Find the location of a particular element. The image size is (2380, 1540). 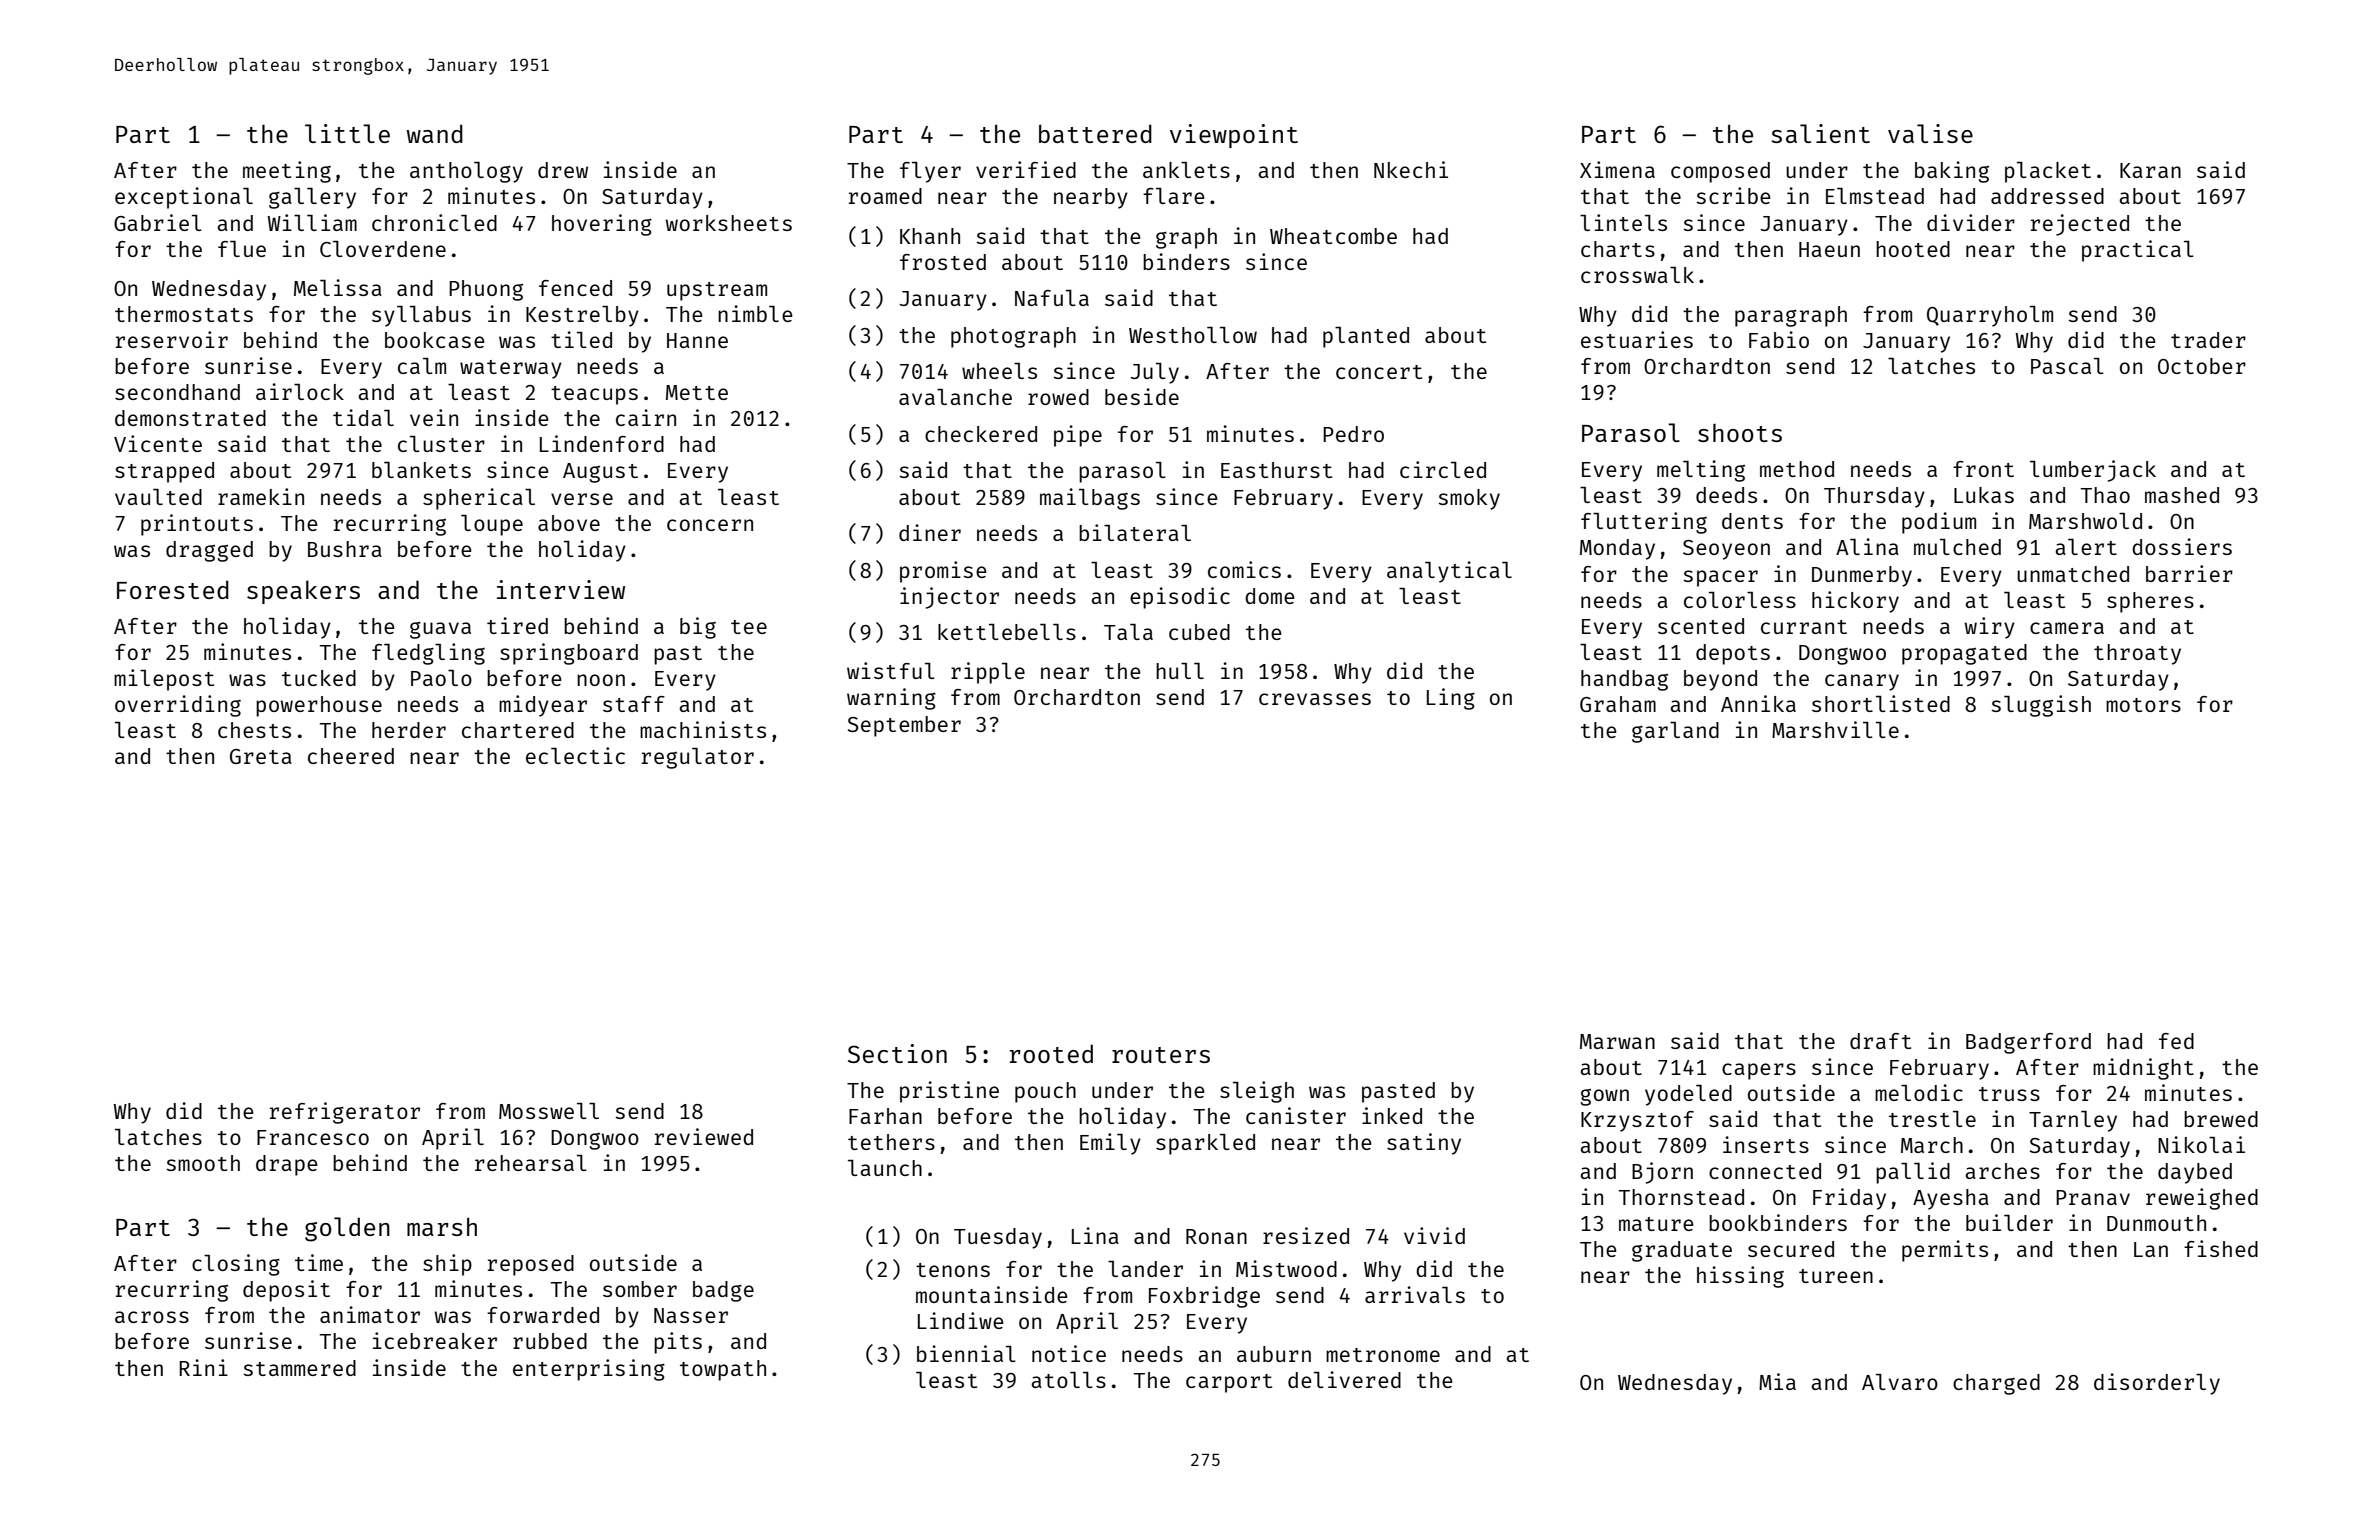

trestle is located at coordinates (1932, 1119).
